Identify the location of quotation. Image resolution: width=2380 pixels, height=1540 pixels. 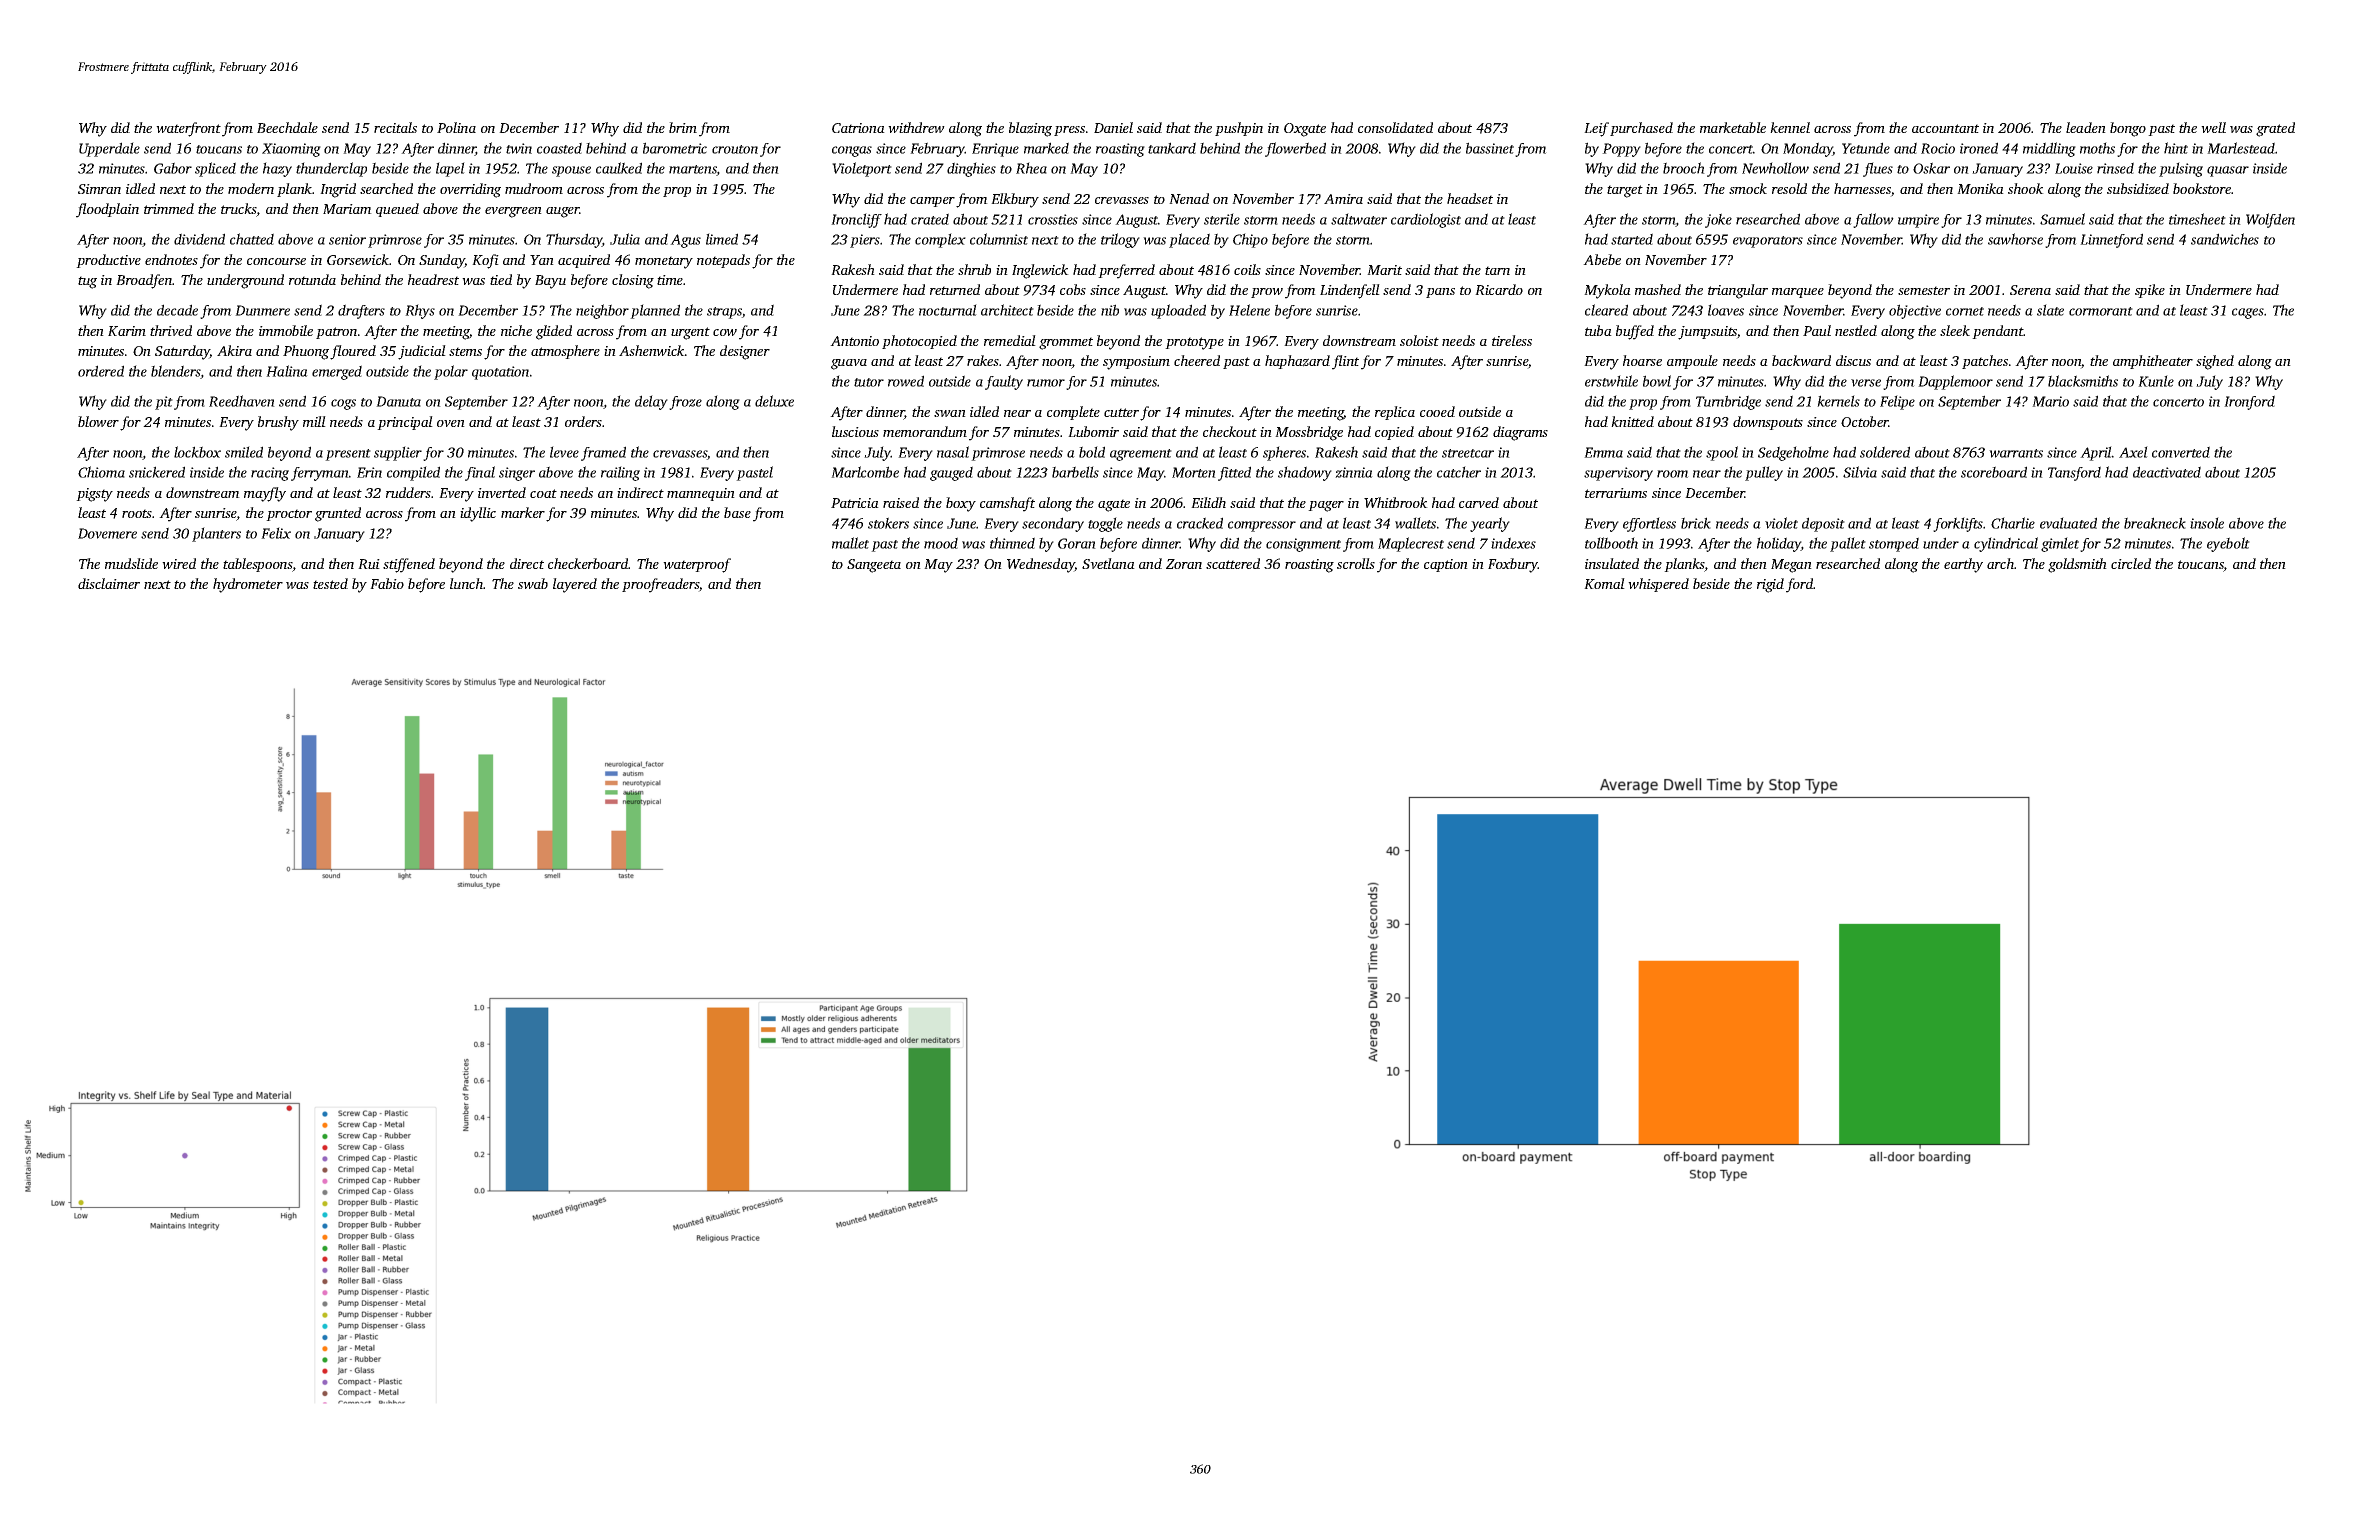
(500, 373).
